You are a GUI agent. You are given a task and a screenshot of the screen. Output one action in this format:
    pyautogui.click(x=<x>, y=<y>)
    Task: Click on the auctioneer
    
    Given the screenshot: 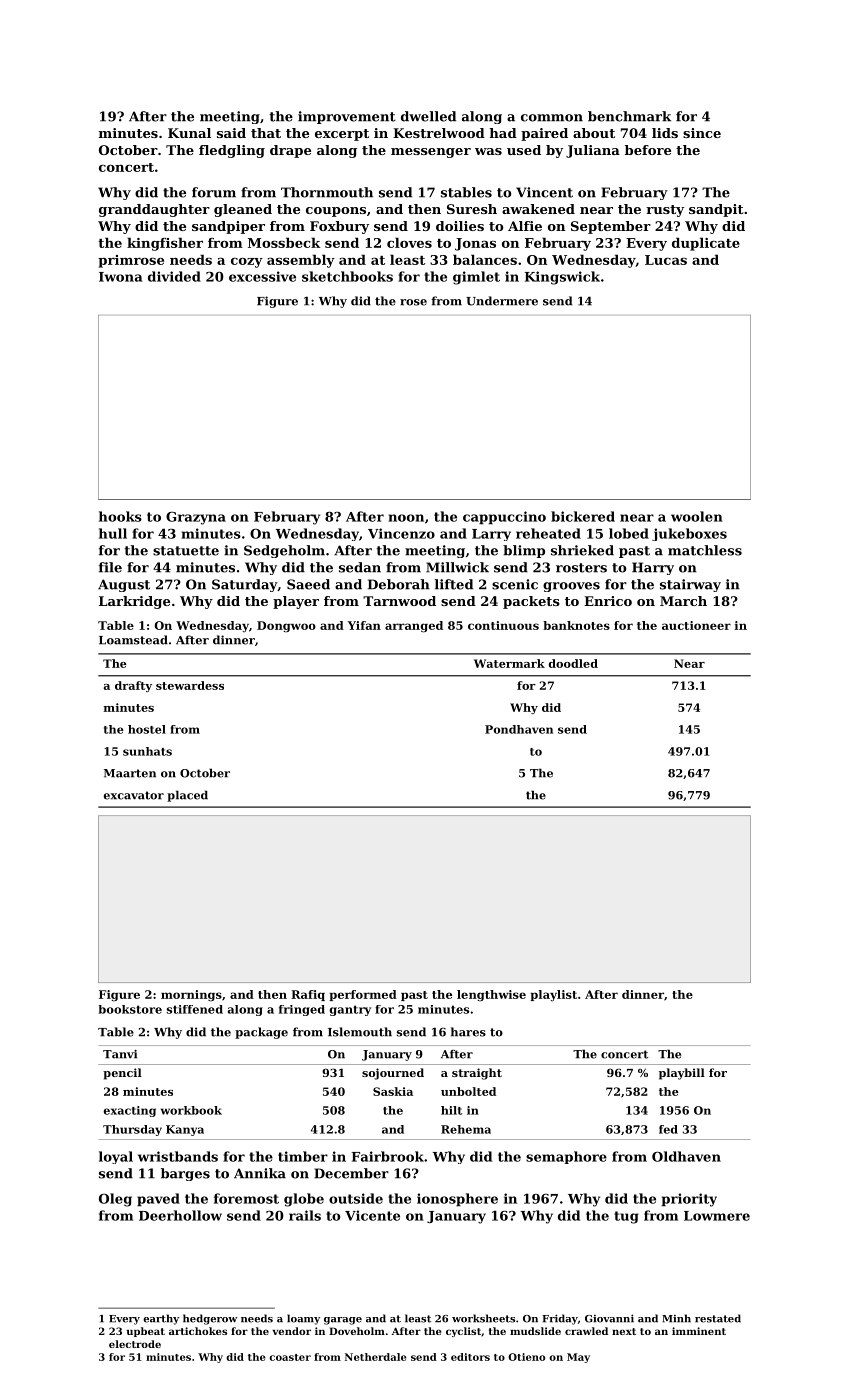 What is the action you would take?
    pyautogui.click(x=696, y=625)
